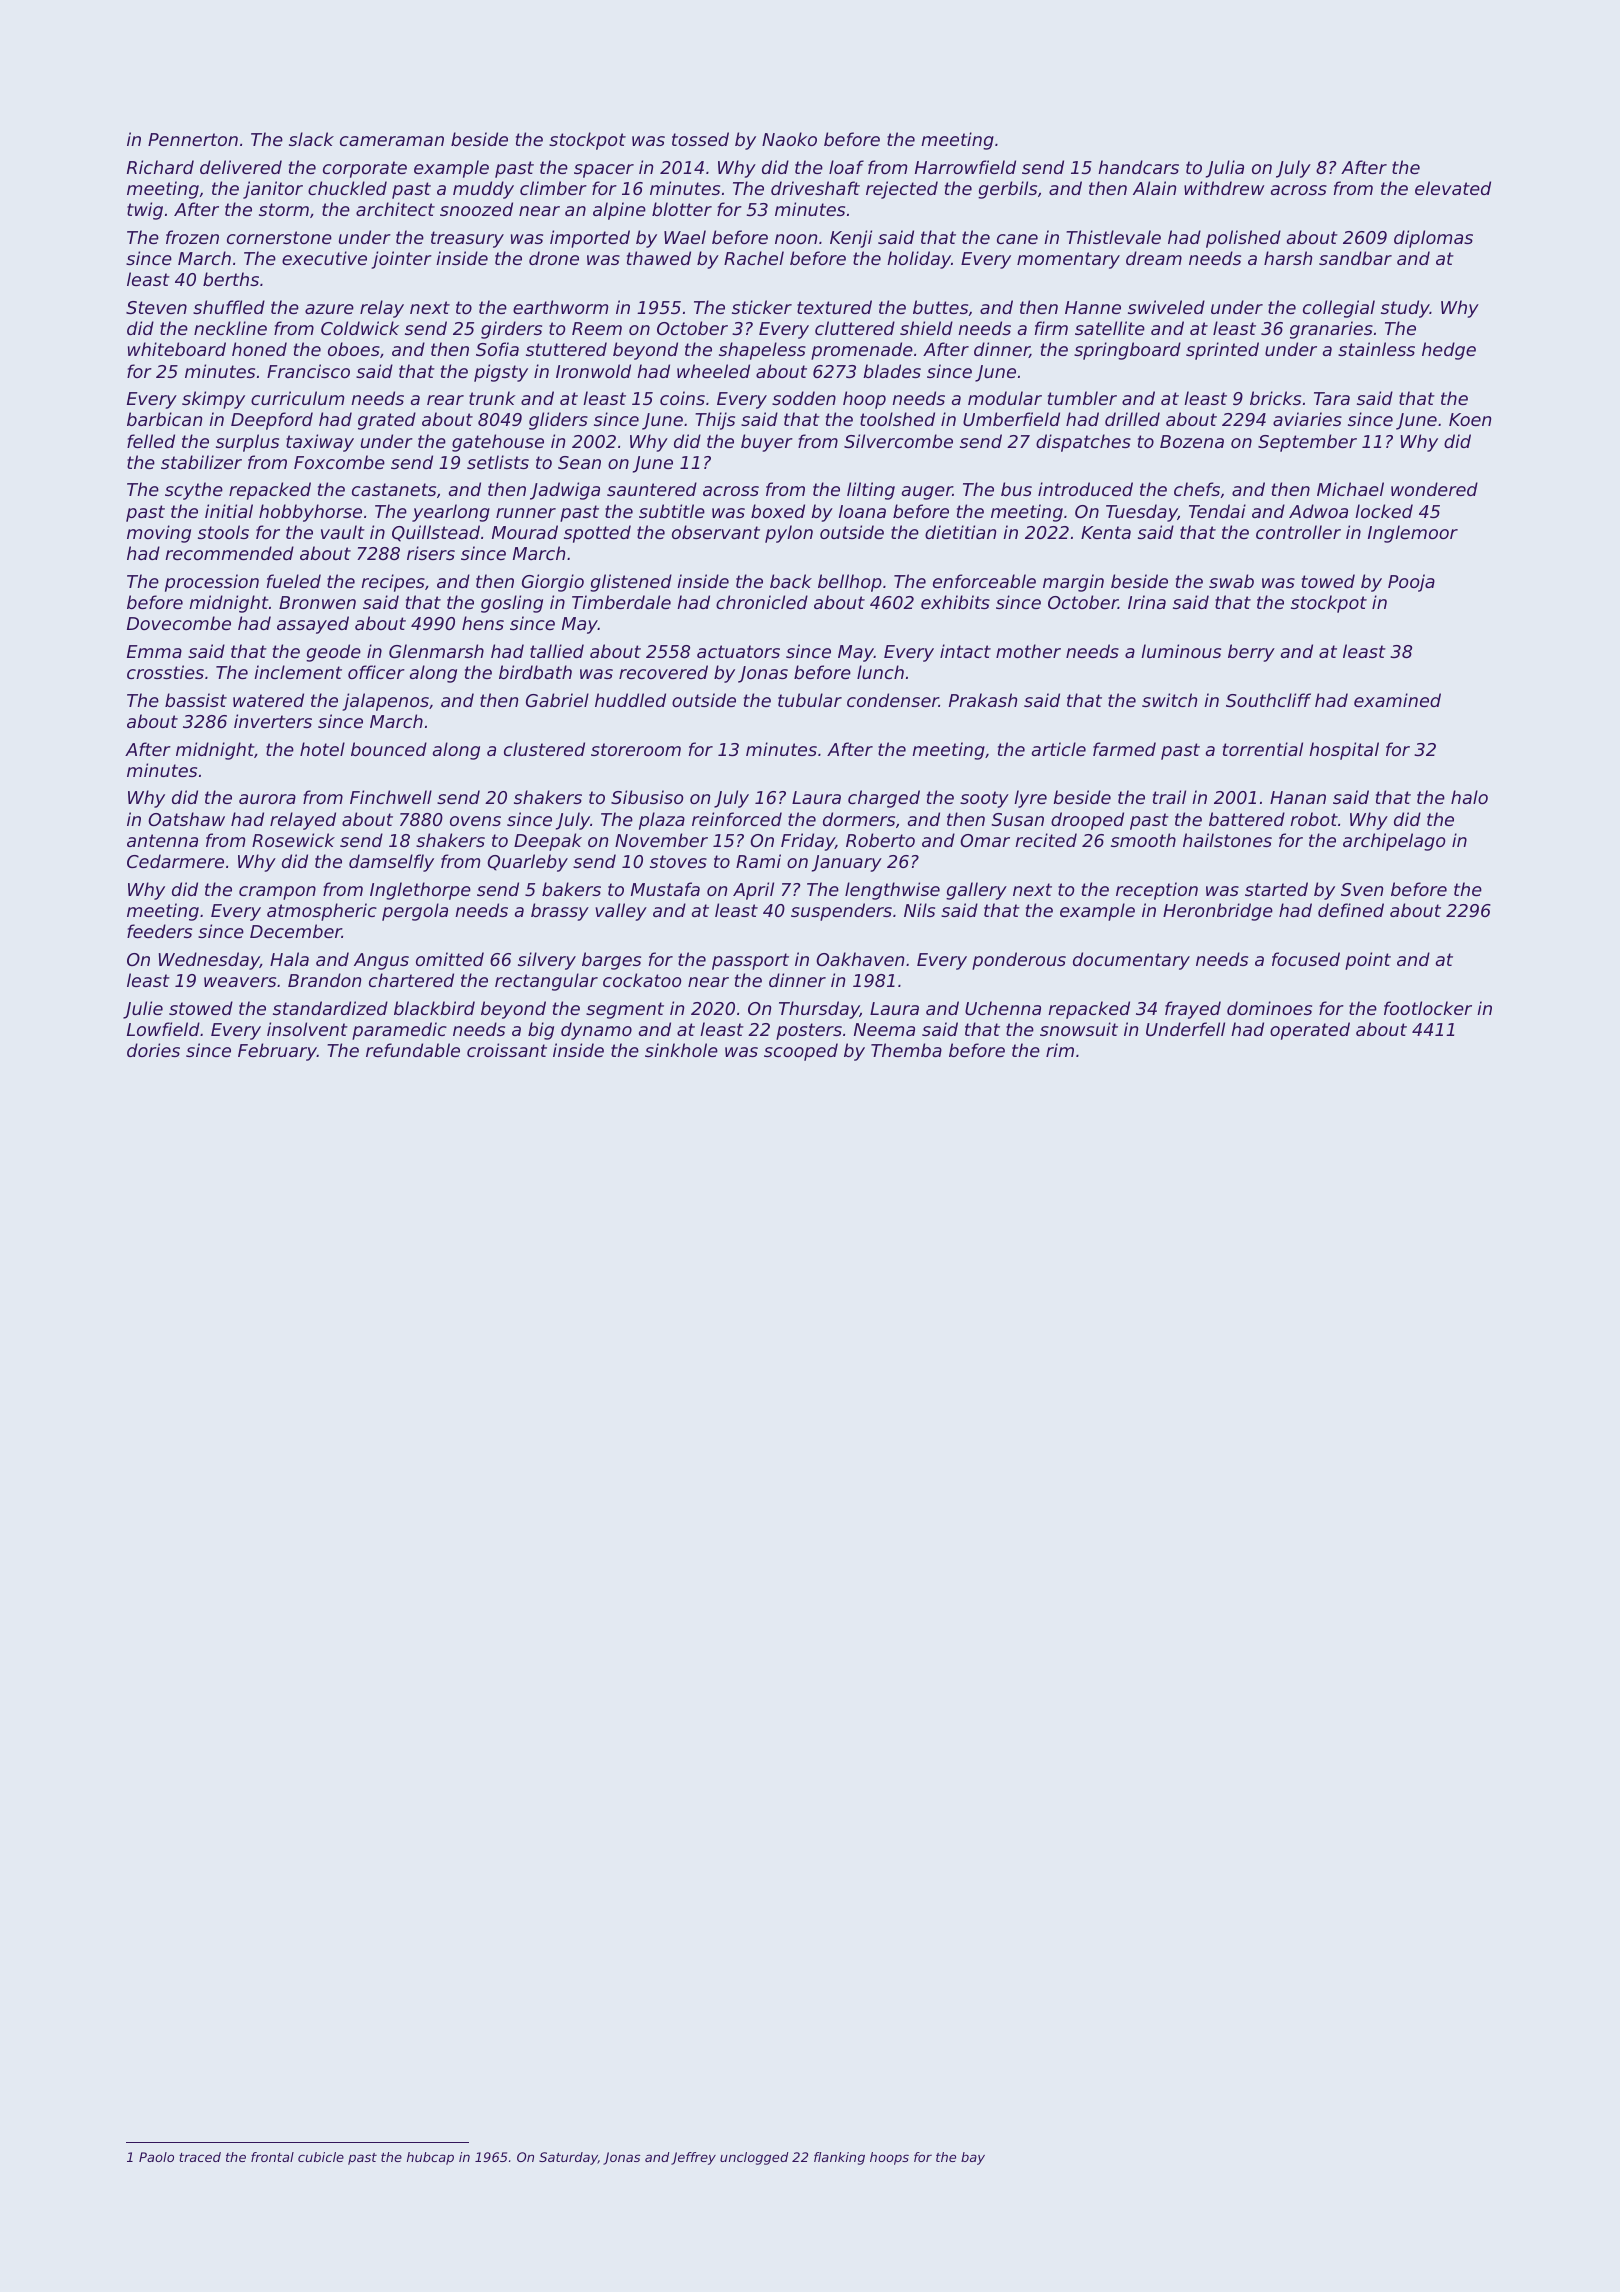  I want to click on Themba, so click(906, 1050).
